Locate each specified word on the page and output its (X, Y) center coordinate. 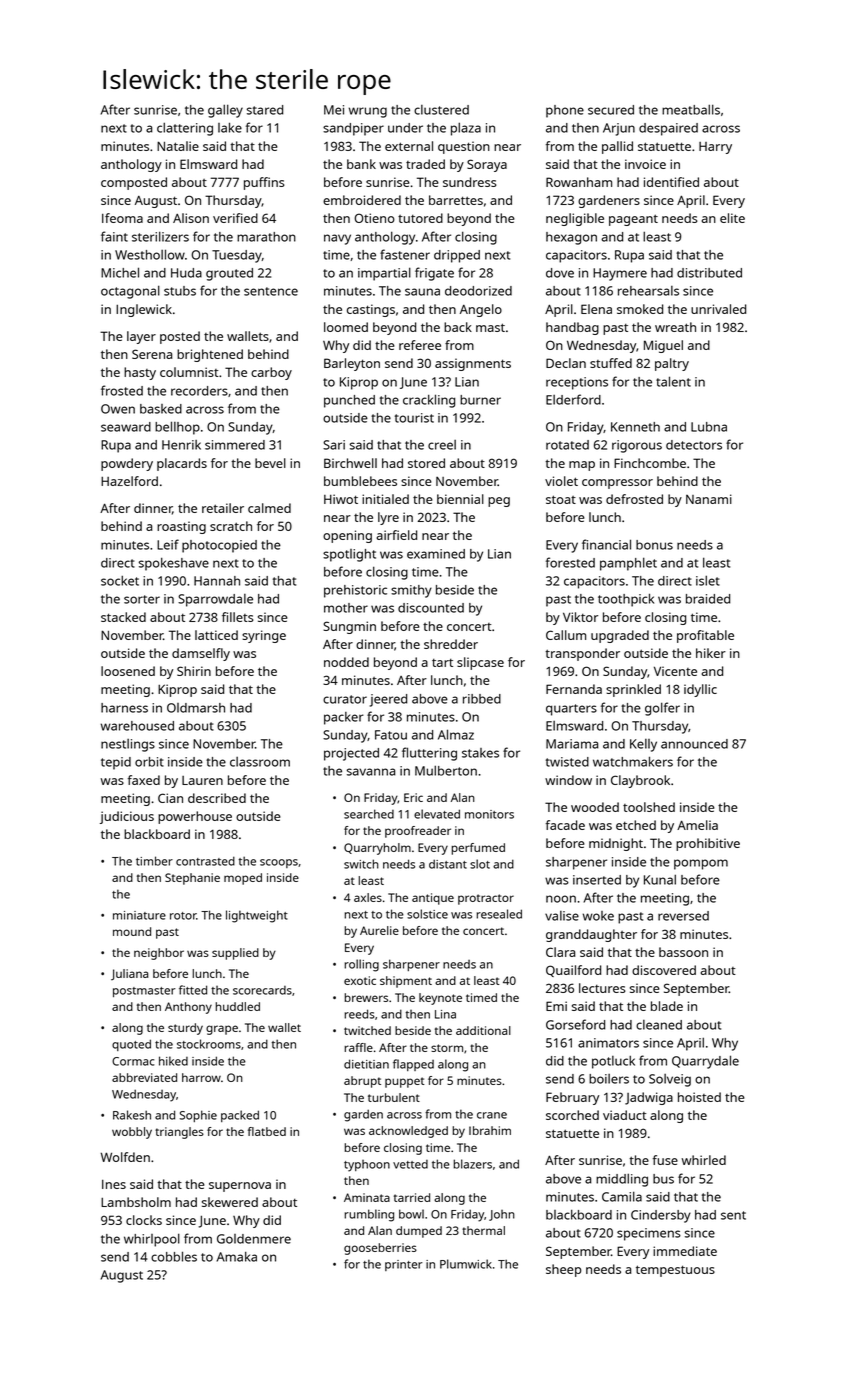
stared (265, 110)
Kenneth (635, 427)
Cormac (133, 1061)
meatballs (691, 109)
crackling (429, 401)
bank (361, 164)
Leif (168, 544)
